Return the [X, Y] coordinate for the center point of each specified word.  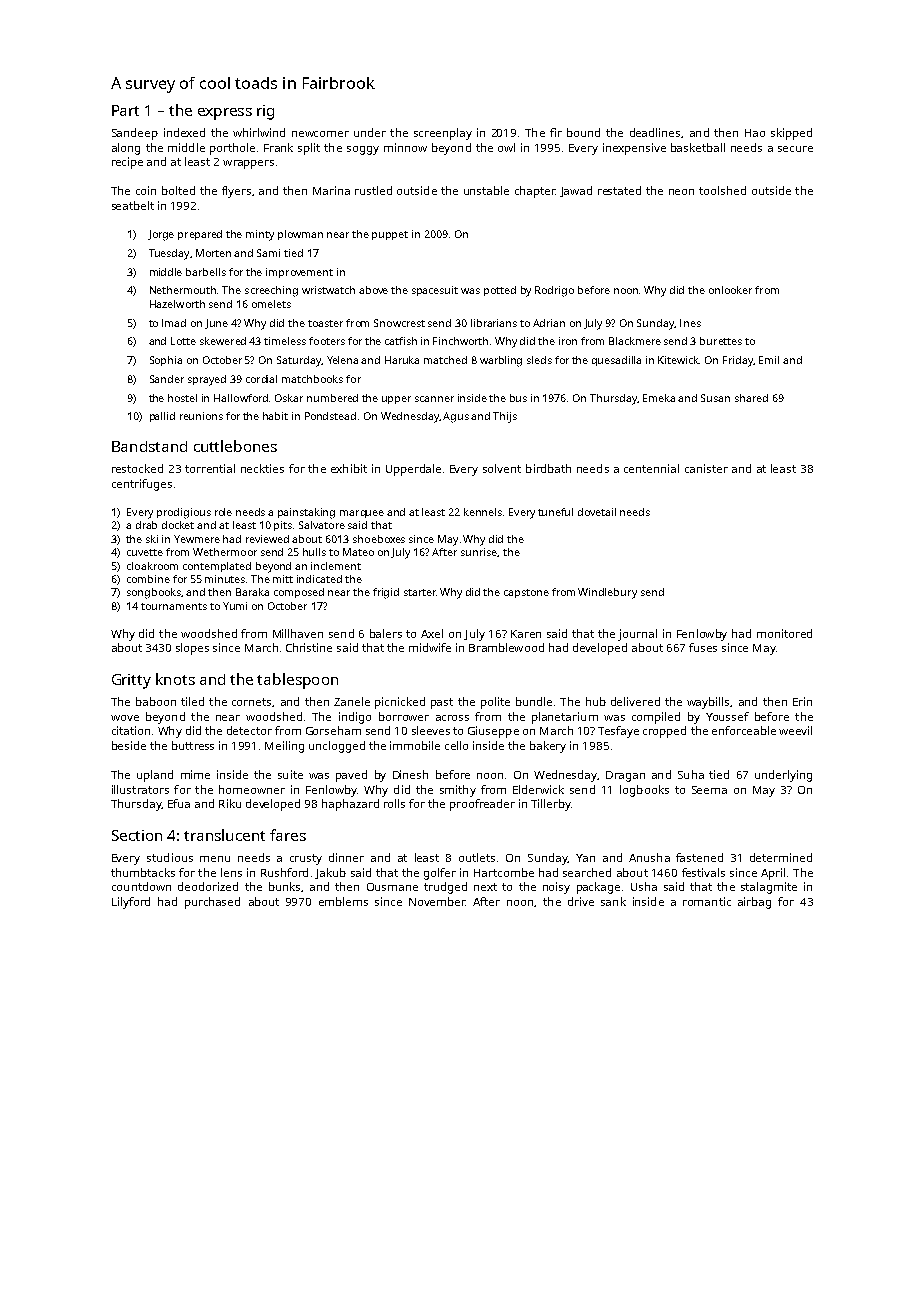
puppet [390, 235]
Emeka [659, 398]
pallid [162, 417]
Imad [174, 323]
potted [500, 291]
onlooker [730, 290]
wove [125, 718]
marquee [362, 514]
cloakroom [152, 566]
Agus [456, 417]
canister [706, 468]
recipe [127, 163]
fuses [703, 647]
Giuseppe [493, 732]
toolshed [722, 190]
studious [170, 857]
